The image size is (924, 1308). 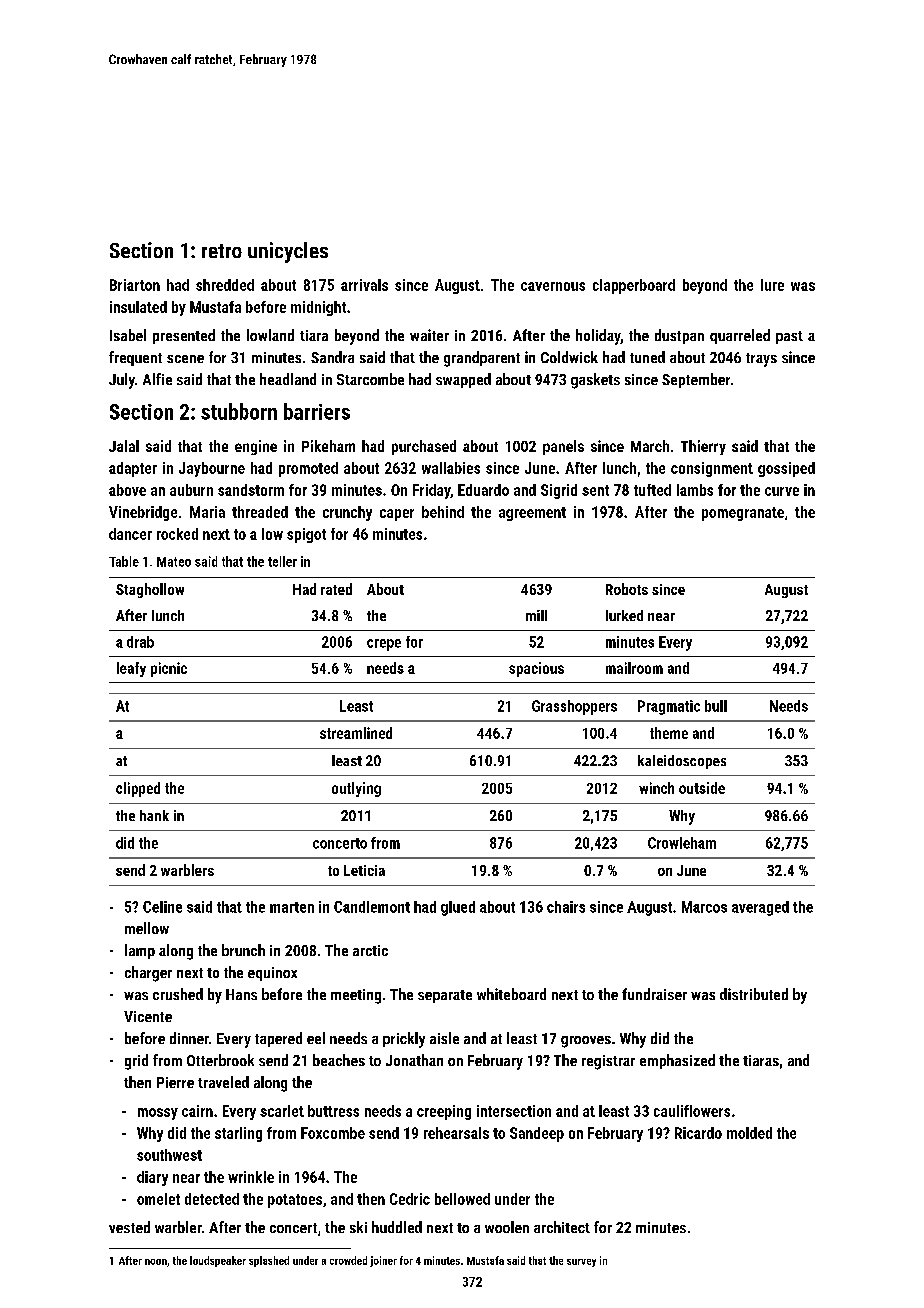 I want to click on quarreled, so click(x=740, y=336).
